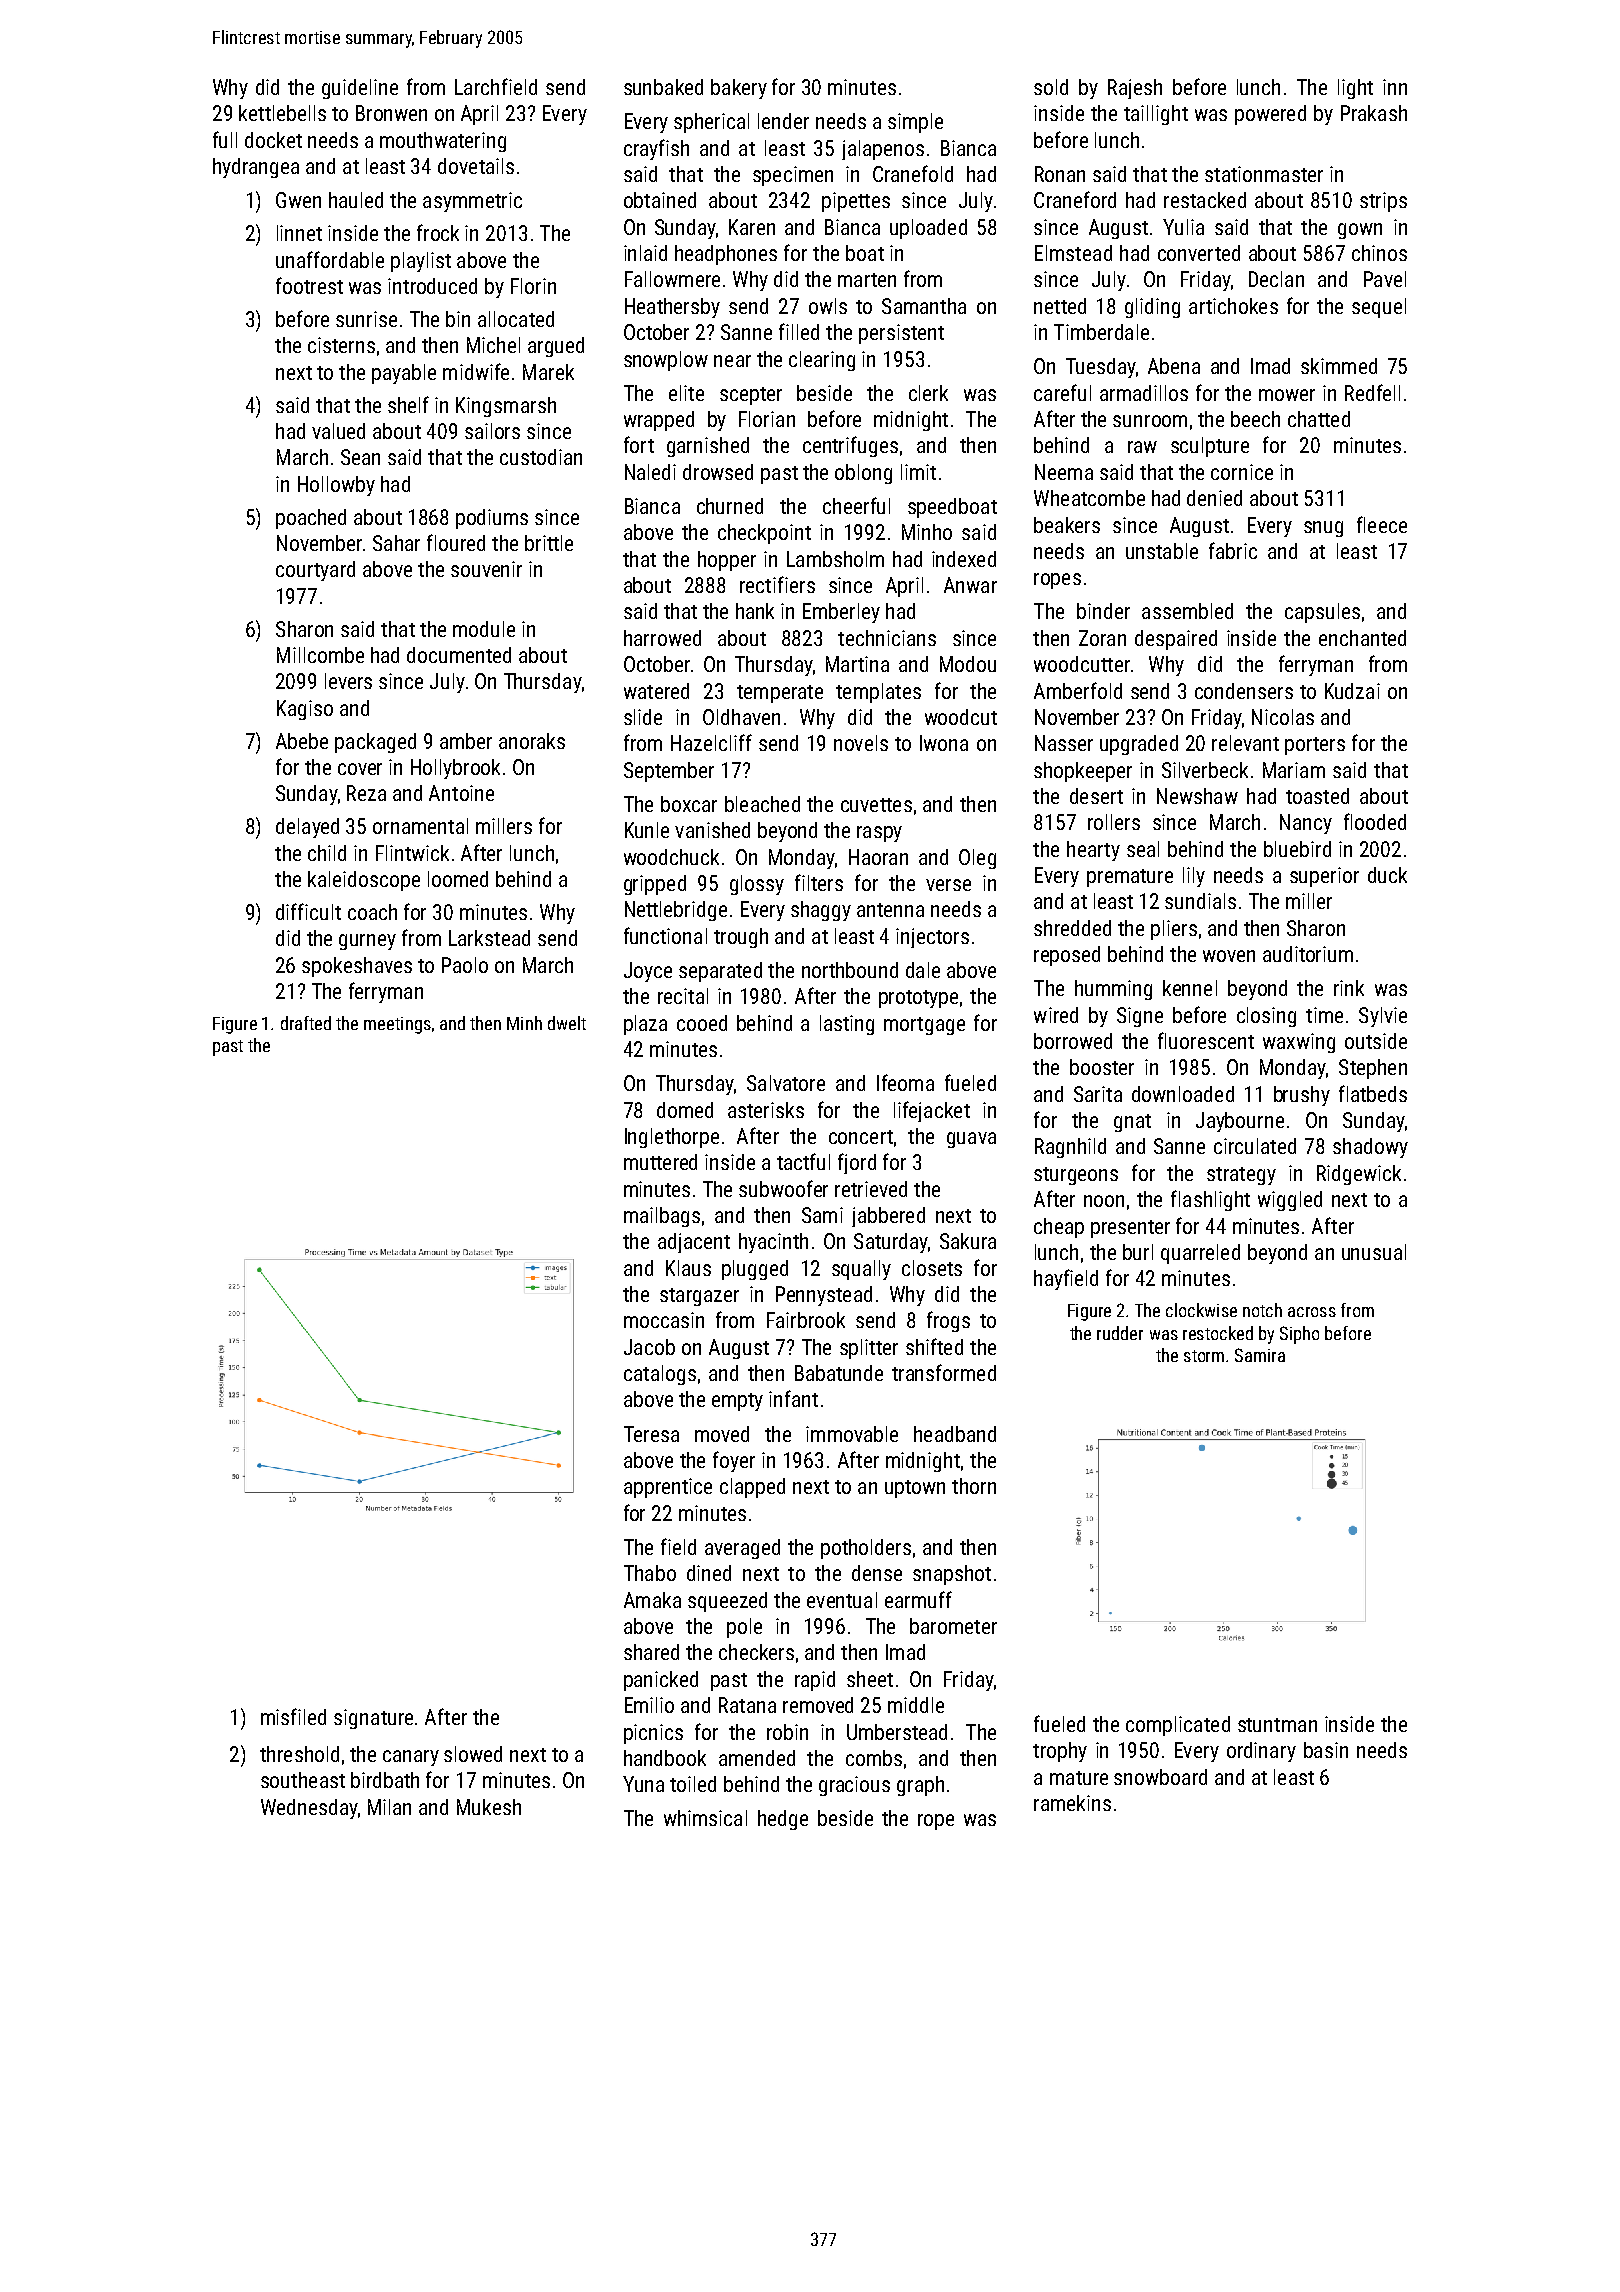 The width and height of the screenshot is (1620, 2292). What do you see at coordinates (307, 828) in the screenshot?
I see `delayed` at bounding box center [307, 828].
